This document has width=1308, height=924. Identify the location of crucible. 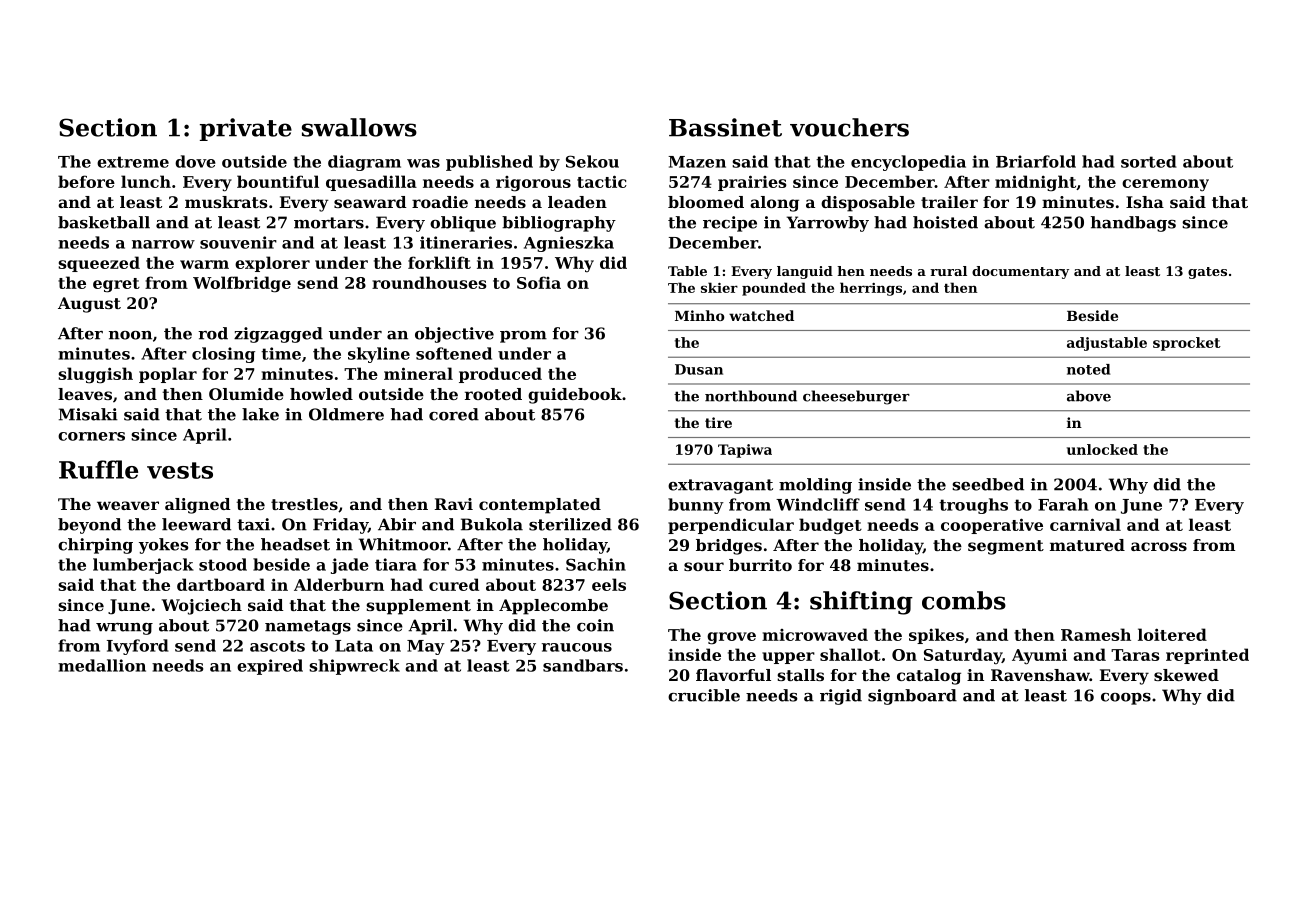
(704, 695).
